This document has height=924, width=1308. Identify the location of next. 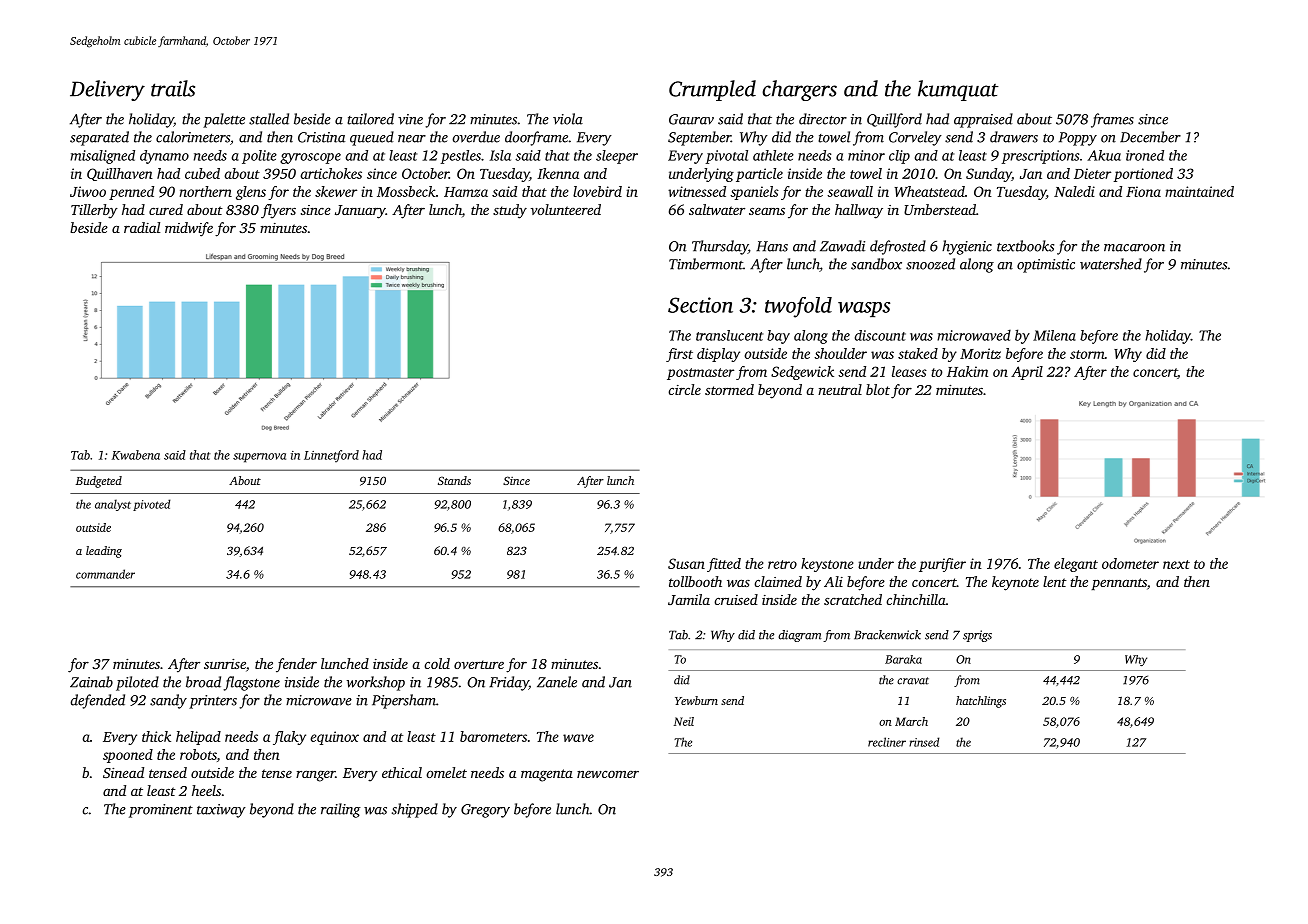
(1176, 564).
